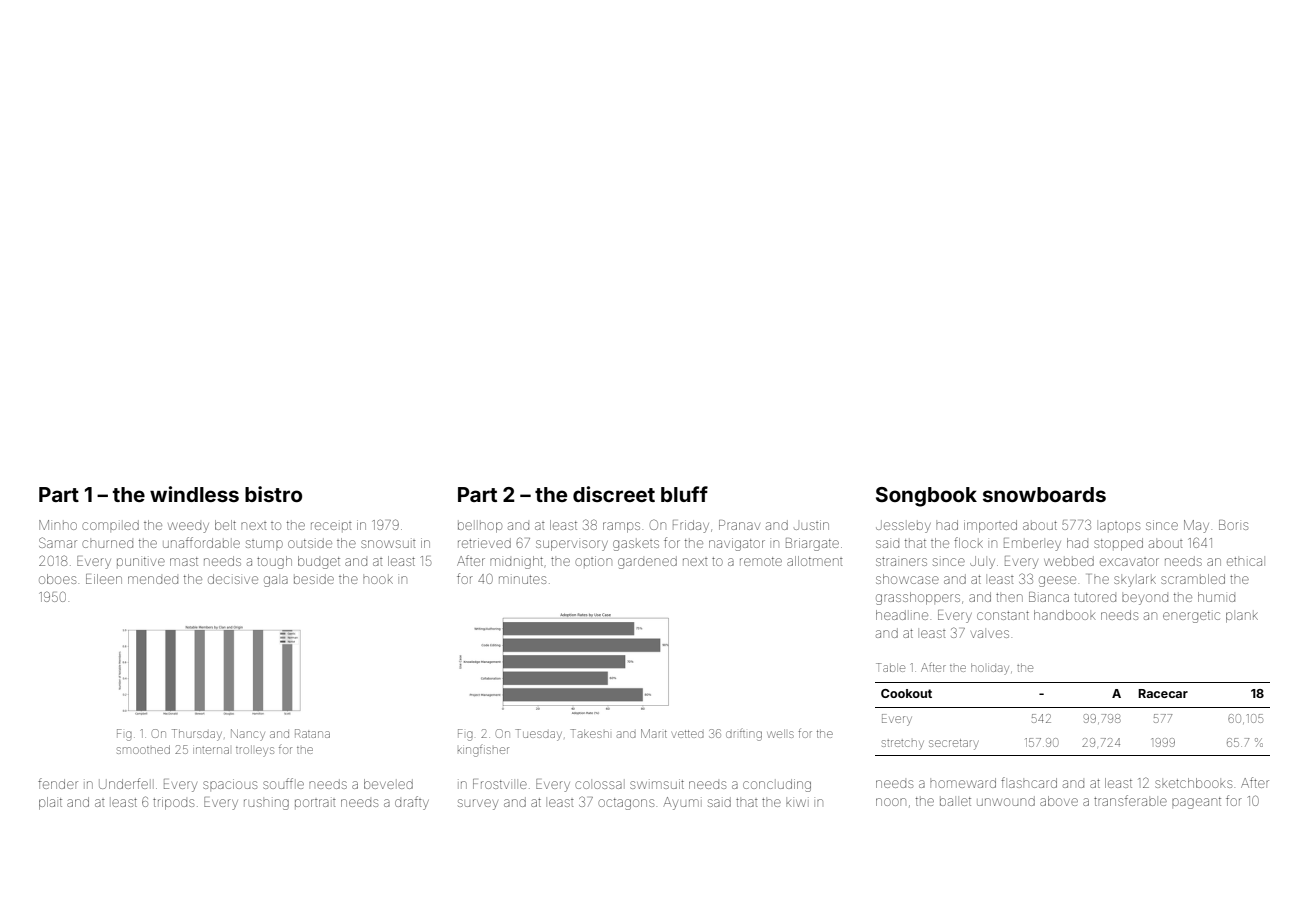 Image resolution: width=1308 pixels, height=924 pixels. I want to click on Cookout, so click(906, 693).
